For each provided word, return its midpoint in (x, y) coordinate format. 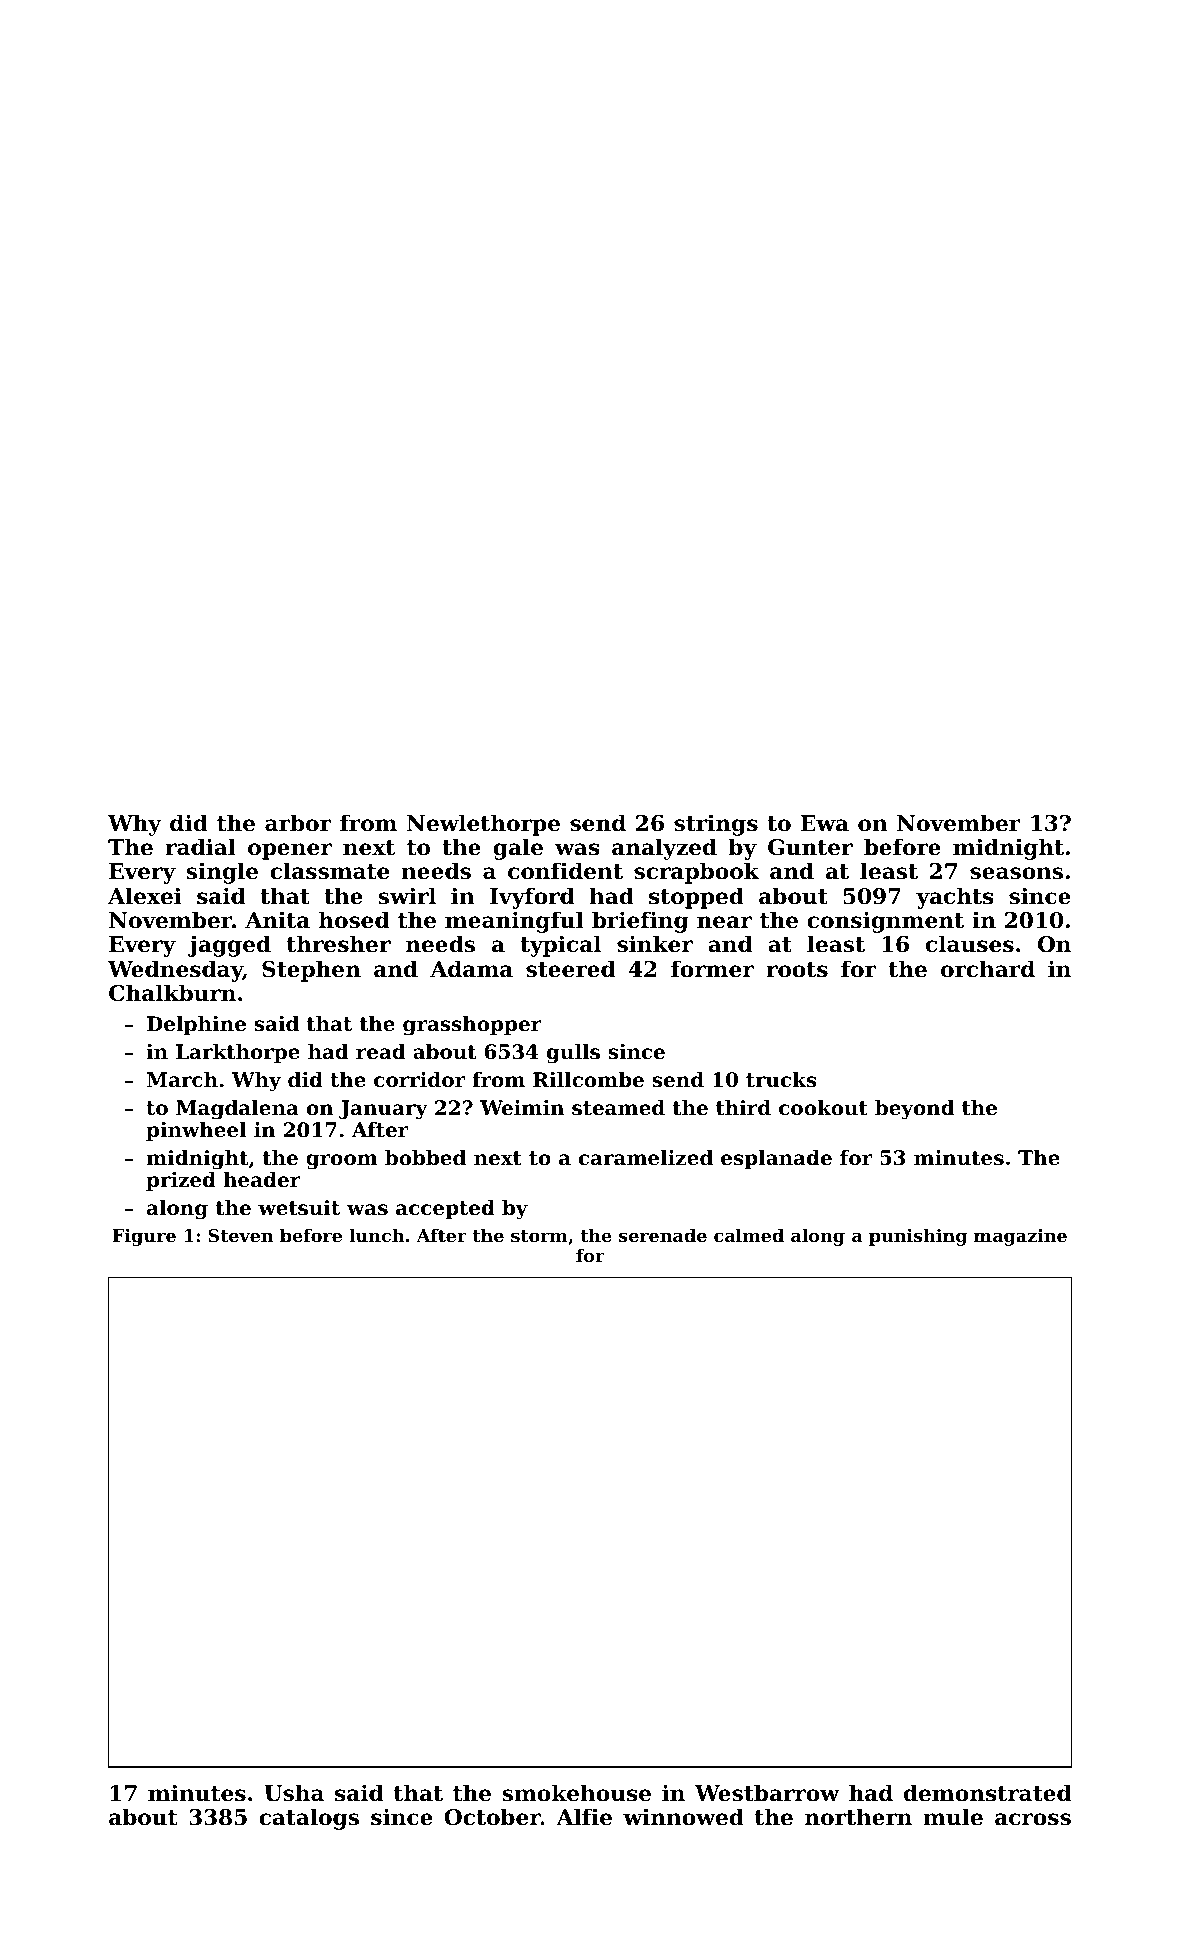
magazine (1020, 1237)
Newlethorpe (483, 825)
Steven (240, 1235)
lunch (376, 1235)
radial (200, 847)
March (182, 1080)
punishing (918, 1237)
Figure (144, 1237)
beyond (914, 1110)
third (743, 1108)
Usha (294, 1793)
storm (539, 1236)
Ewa (825, 823)
